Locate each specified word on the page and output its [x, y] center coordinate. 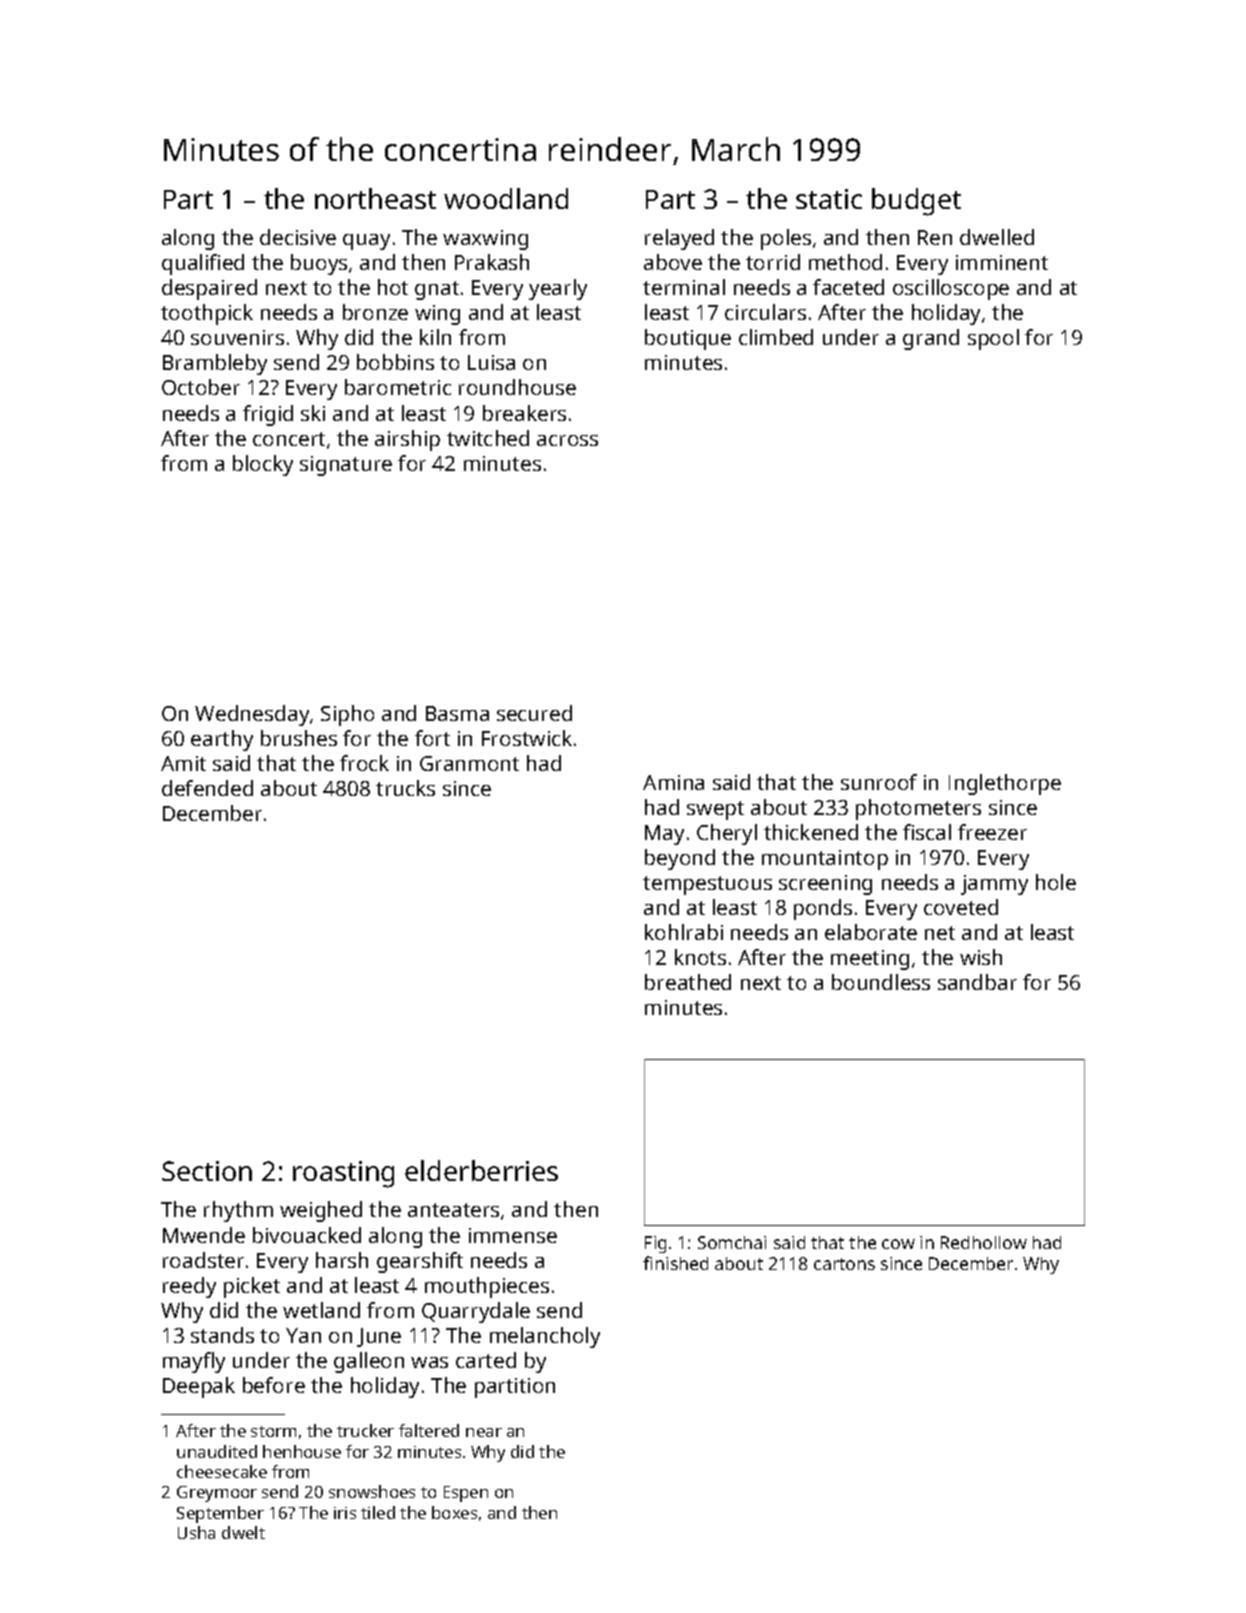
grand [931, 339]
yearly [558, 289]
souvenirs [237, 337]
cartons [844, 1264]
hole [1056, 882]
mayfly [194, 1362]
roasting [343, 1174]
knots [700, 957]
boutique [688, 339]
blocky [263, 465]
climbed [776, 337]
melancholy [545, 1337]
